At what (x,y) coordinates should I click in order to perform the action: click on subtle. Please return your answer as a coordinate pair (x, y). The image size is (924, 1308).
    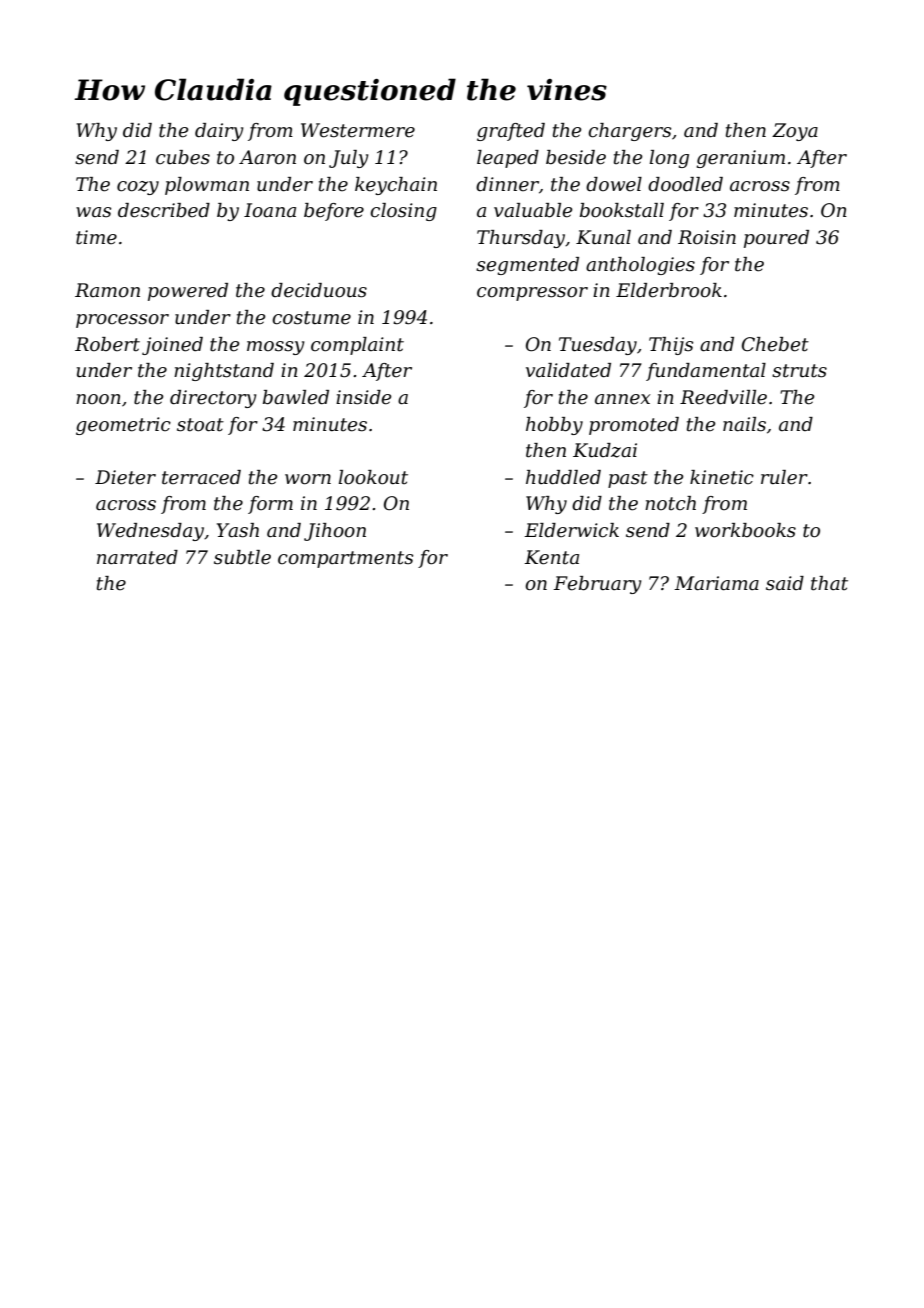
    Looking at the image, I should click on (242, 557).
